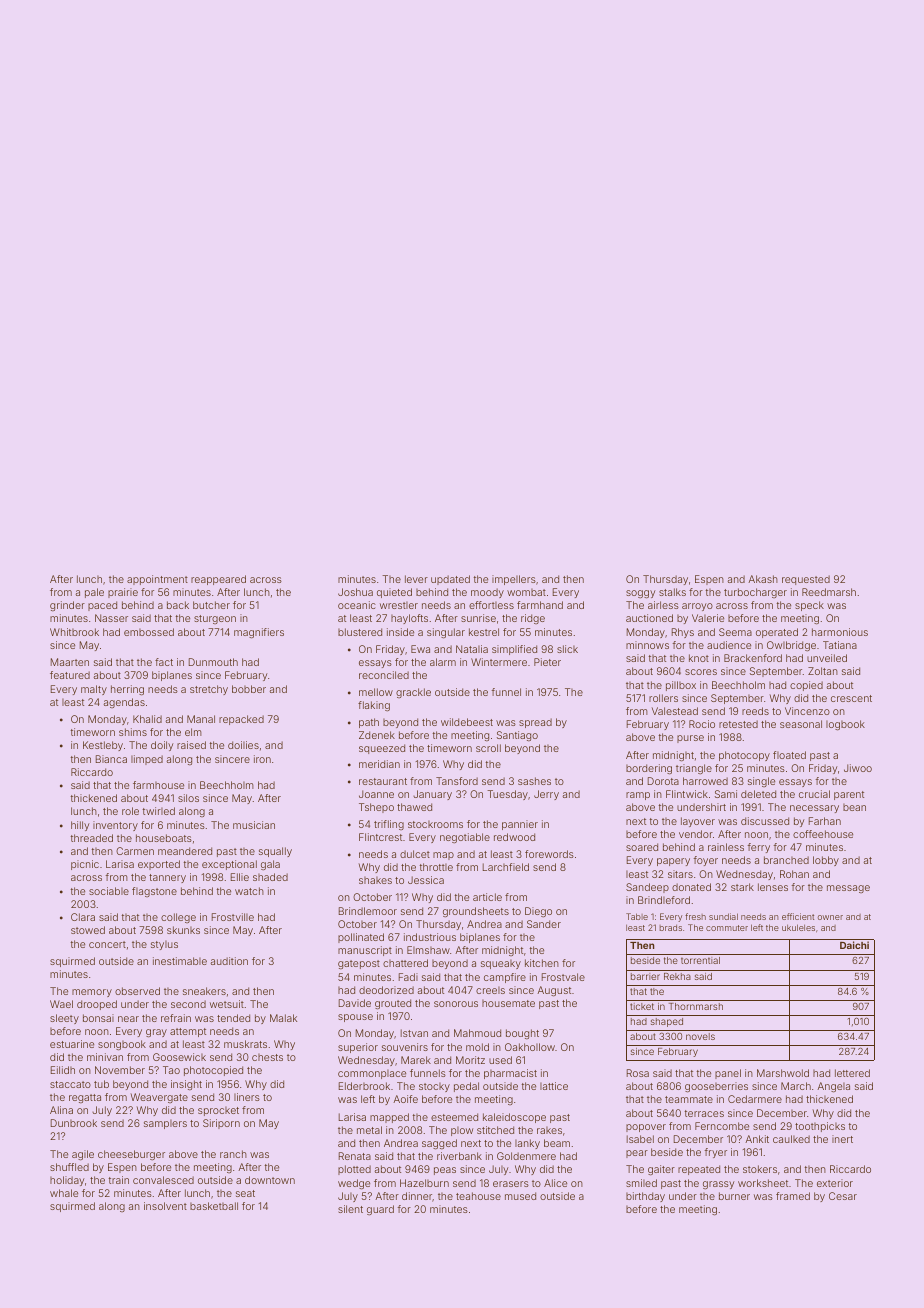 This screenshot has height=1308, width=924. Describe the element at coordinates (430, 937) in the screenshot. I see `industrious` at that location.
